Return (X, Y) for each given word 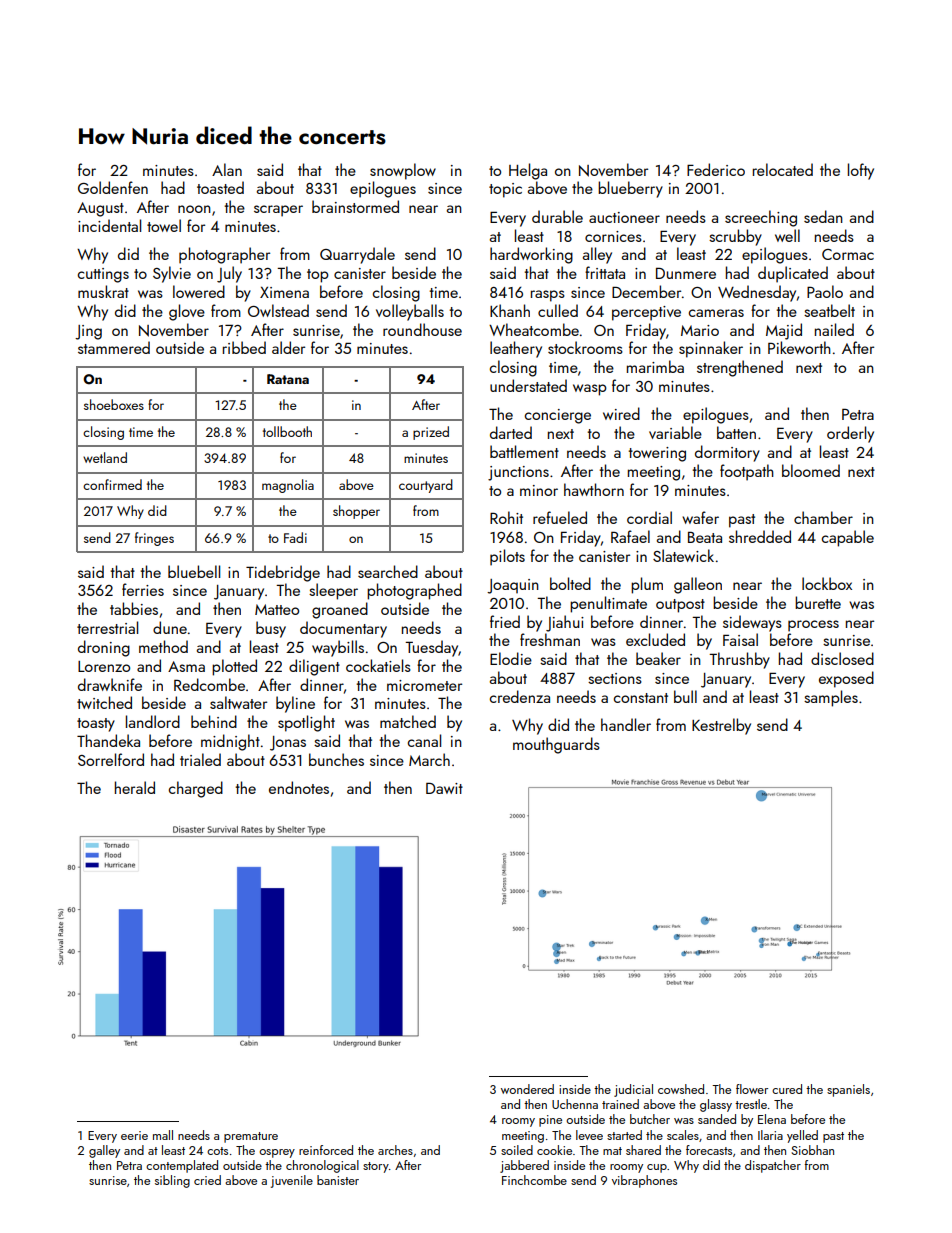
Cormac (848, 254)
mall (163, 1135)
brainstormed (355, 206)
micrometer (424, 685)
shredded (760, 536)
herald (135, 787)
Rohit (506, 517)
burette (818, 602)
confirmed (112, 484)
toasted (220, 187)
